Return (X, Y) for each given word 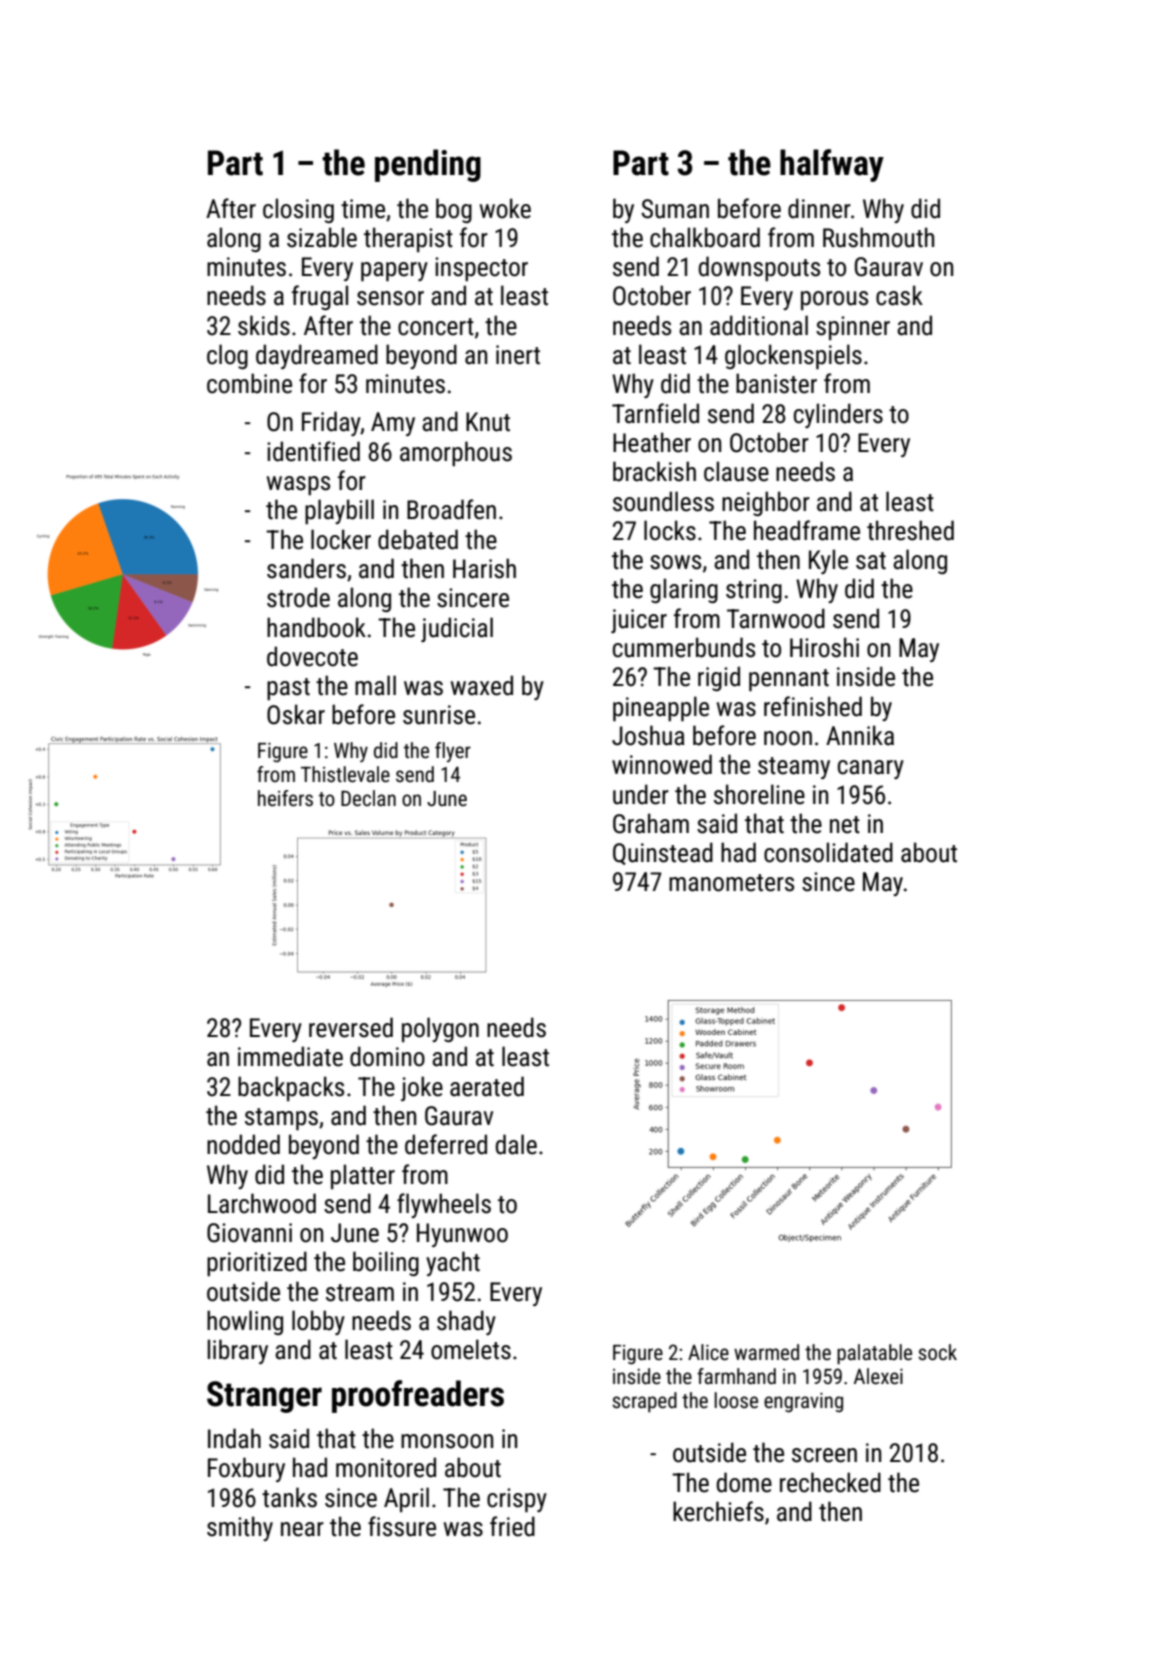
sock (937, 1352)
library (237, 1351)
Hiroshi (824, 647)
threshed (910, 530)
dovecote (312, 656)
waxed (482, 685)
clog (227, 356)
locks (670, 530)
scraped (644, 1402)
